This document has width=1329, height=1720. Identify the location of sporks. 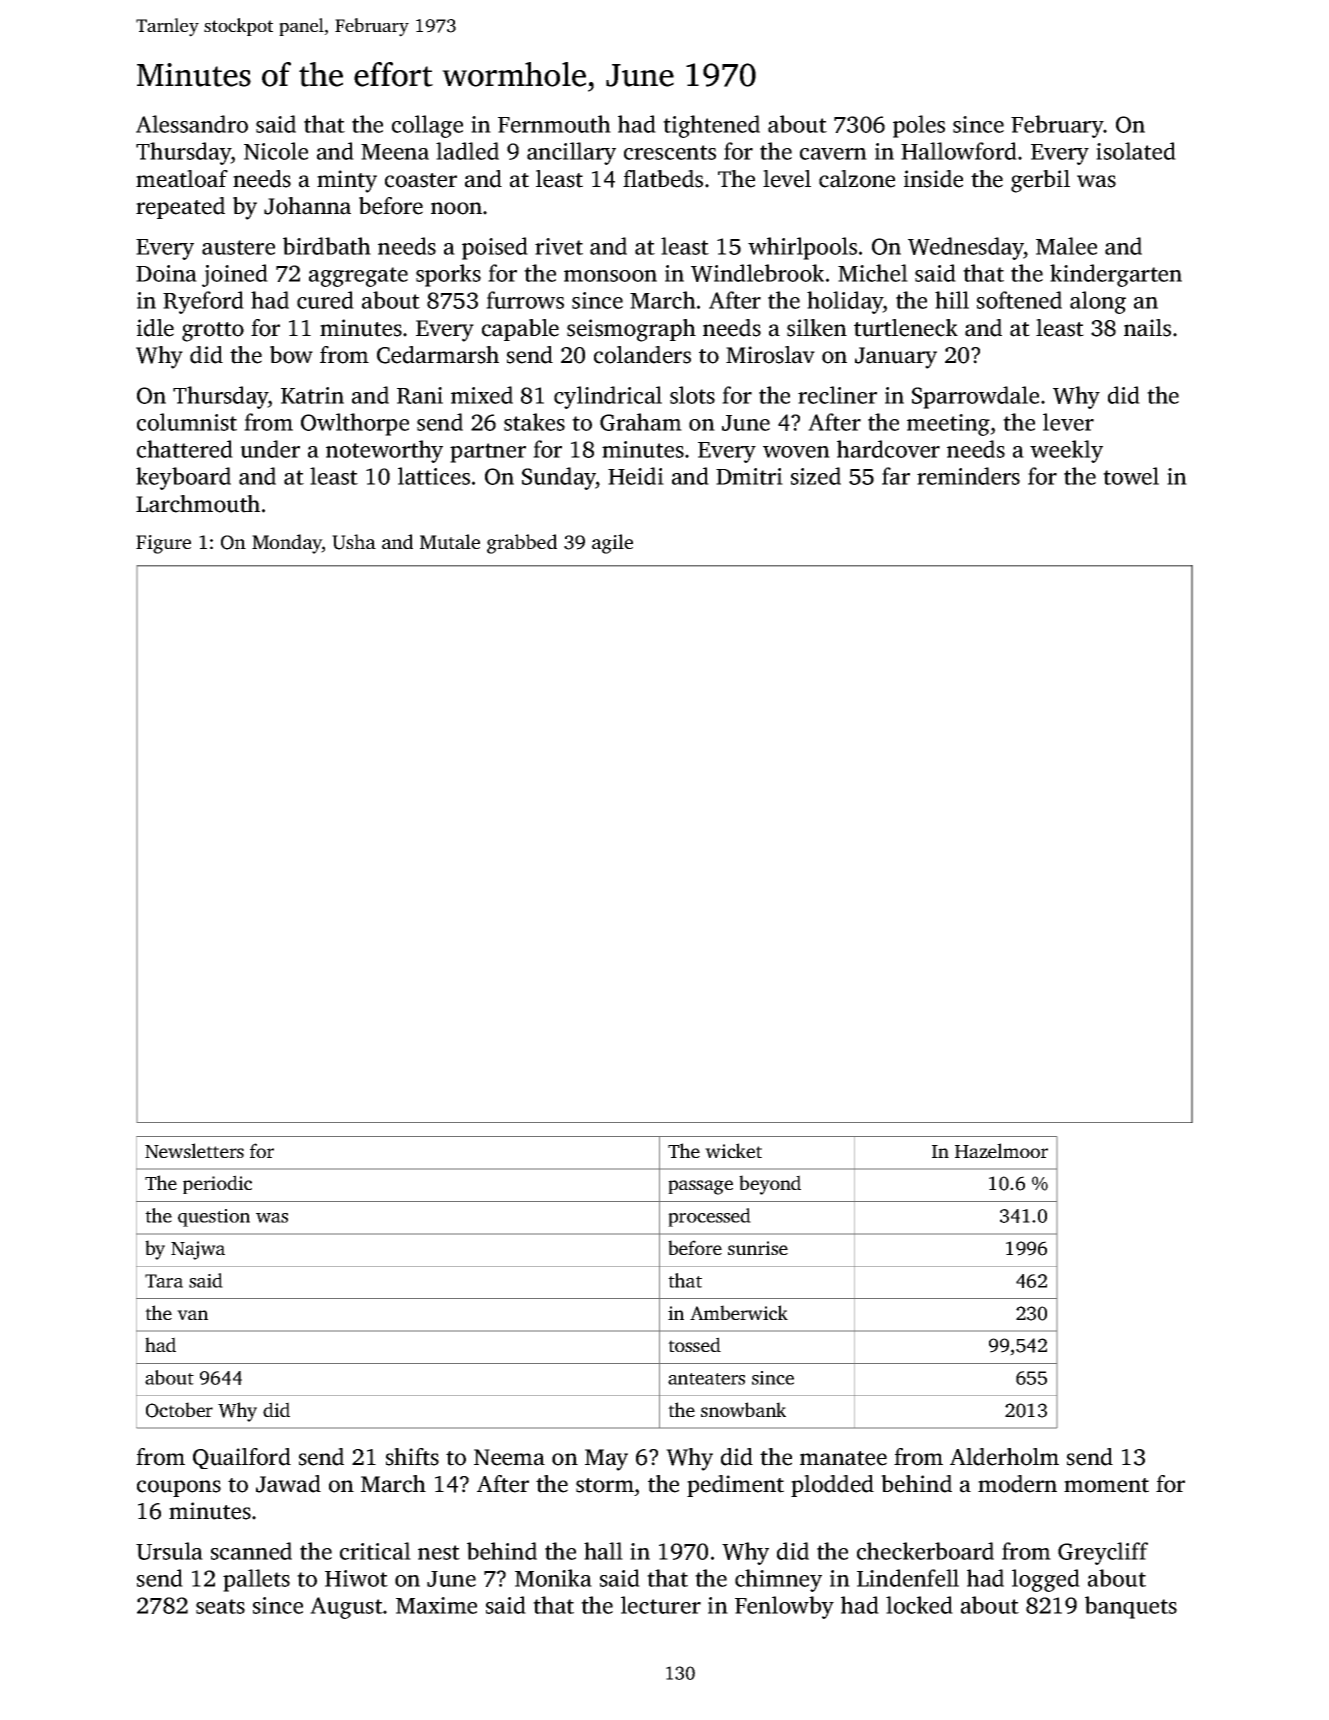
(448, 275).
